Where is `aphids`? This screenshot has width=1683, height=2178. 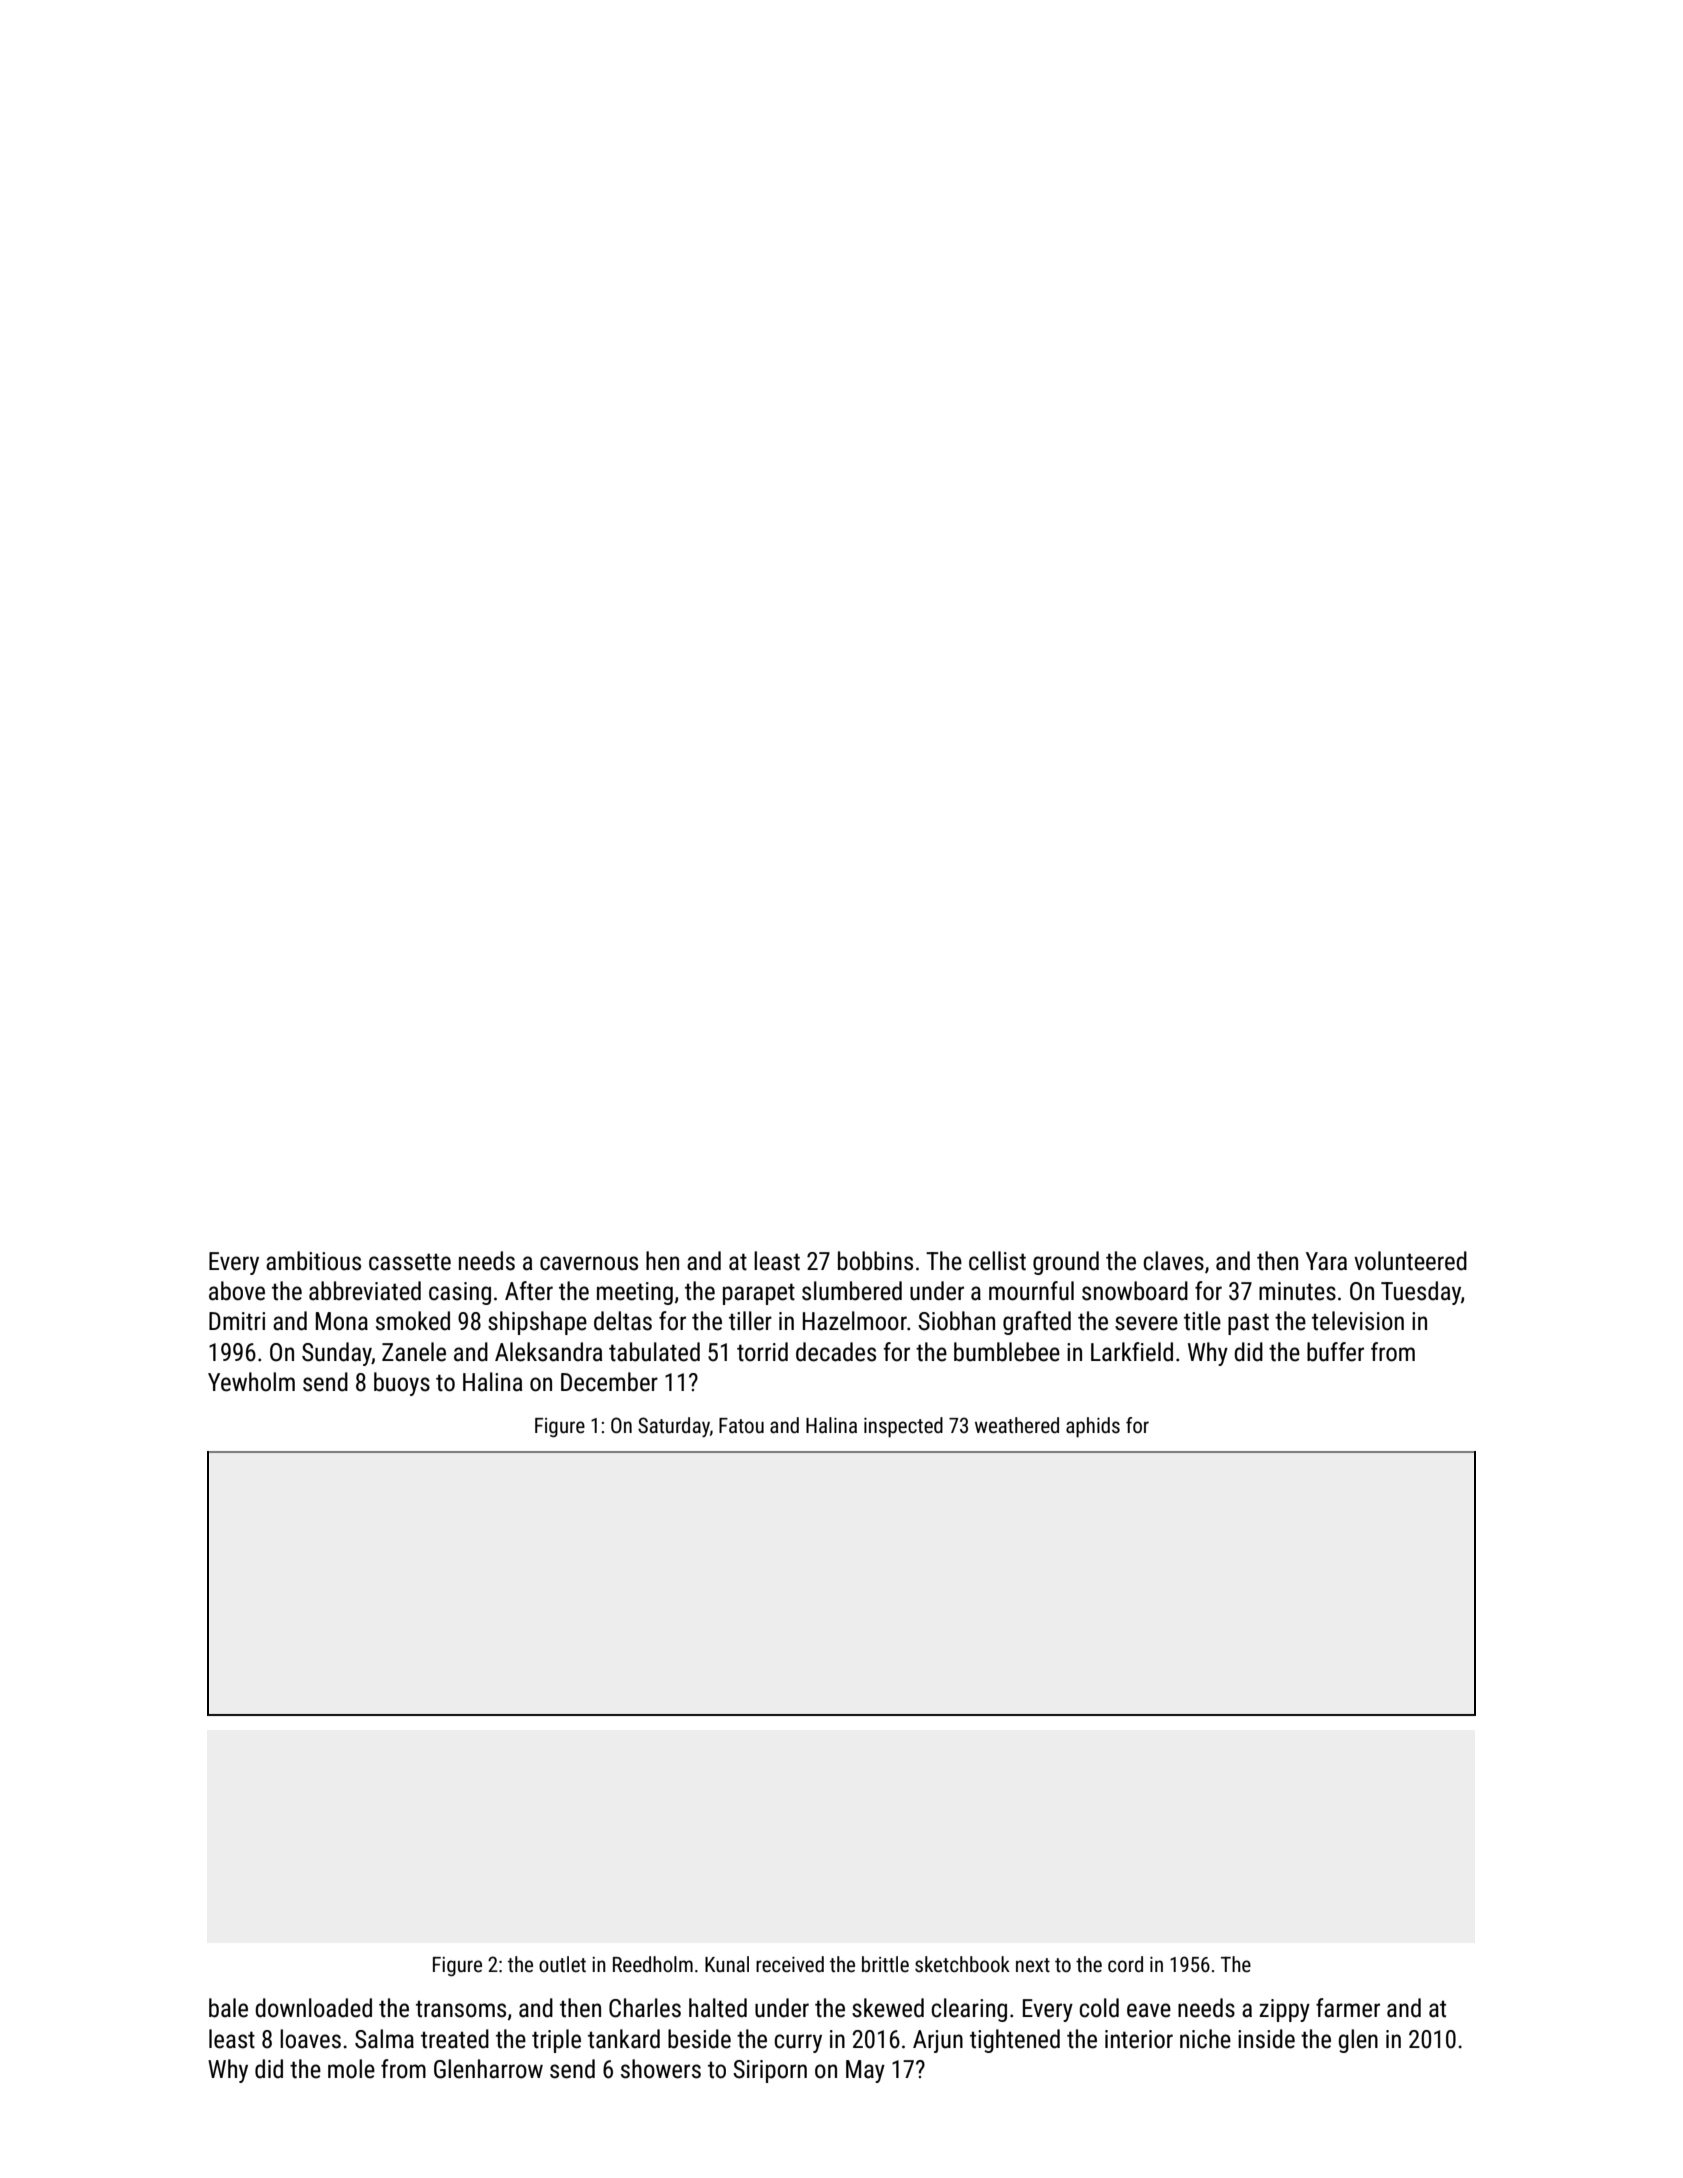
aphids is located at coordinates (1093, 1427).
